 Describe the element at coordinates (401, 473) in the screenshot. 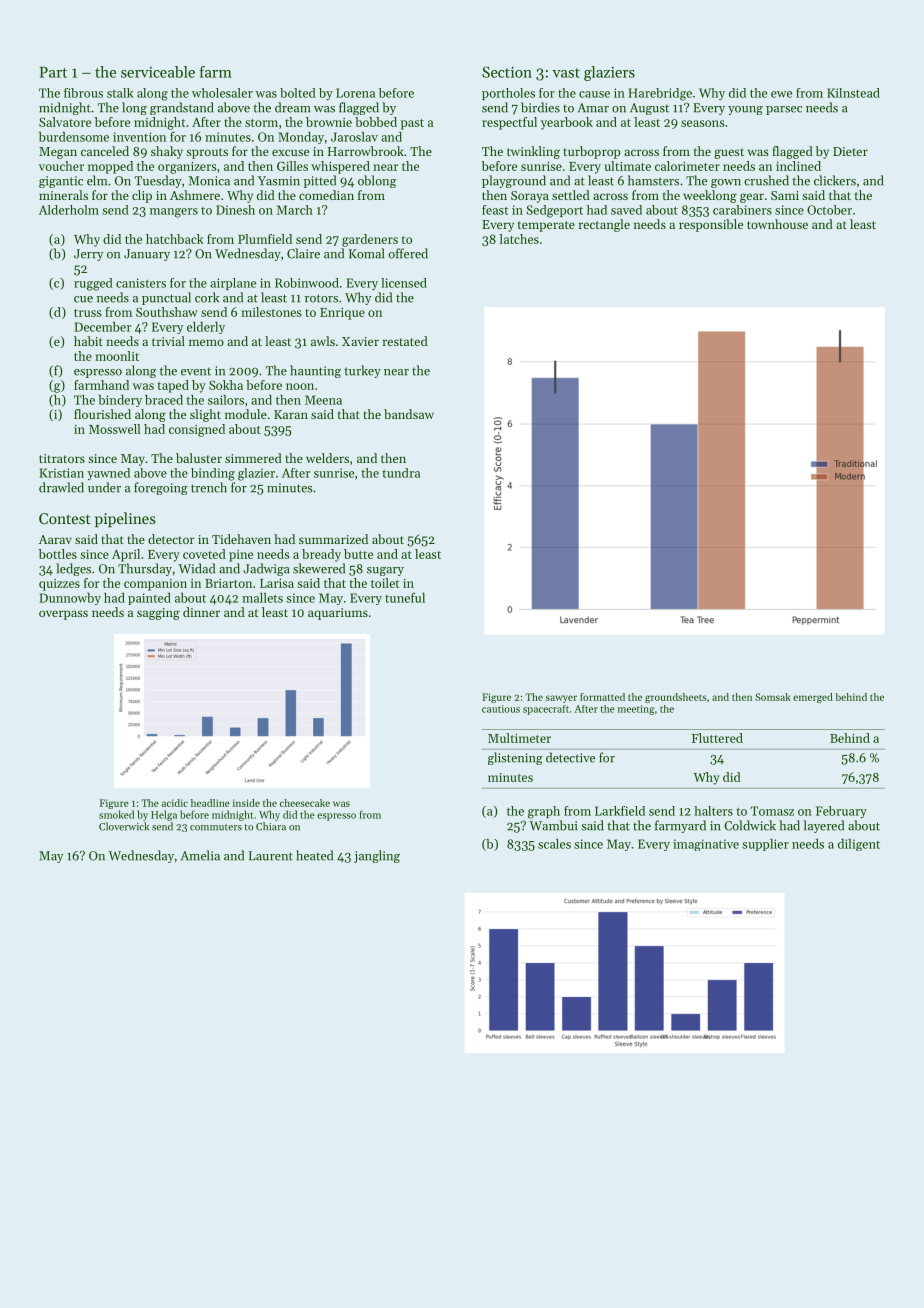

I see `tundra` at that location.
